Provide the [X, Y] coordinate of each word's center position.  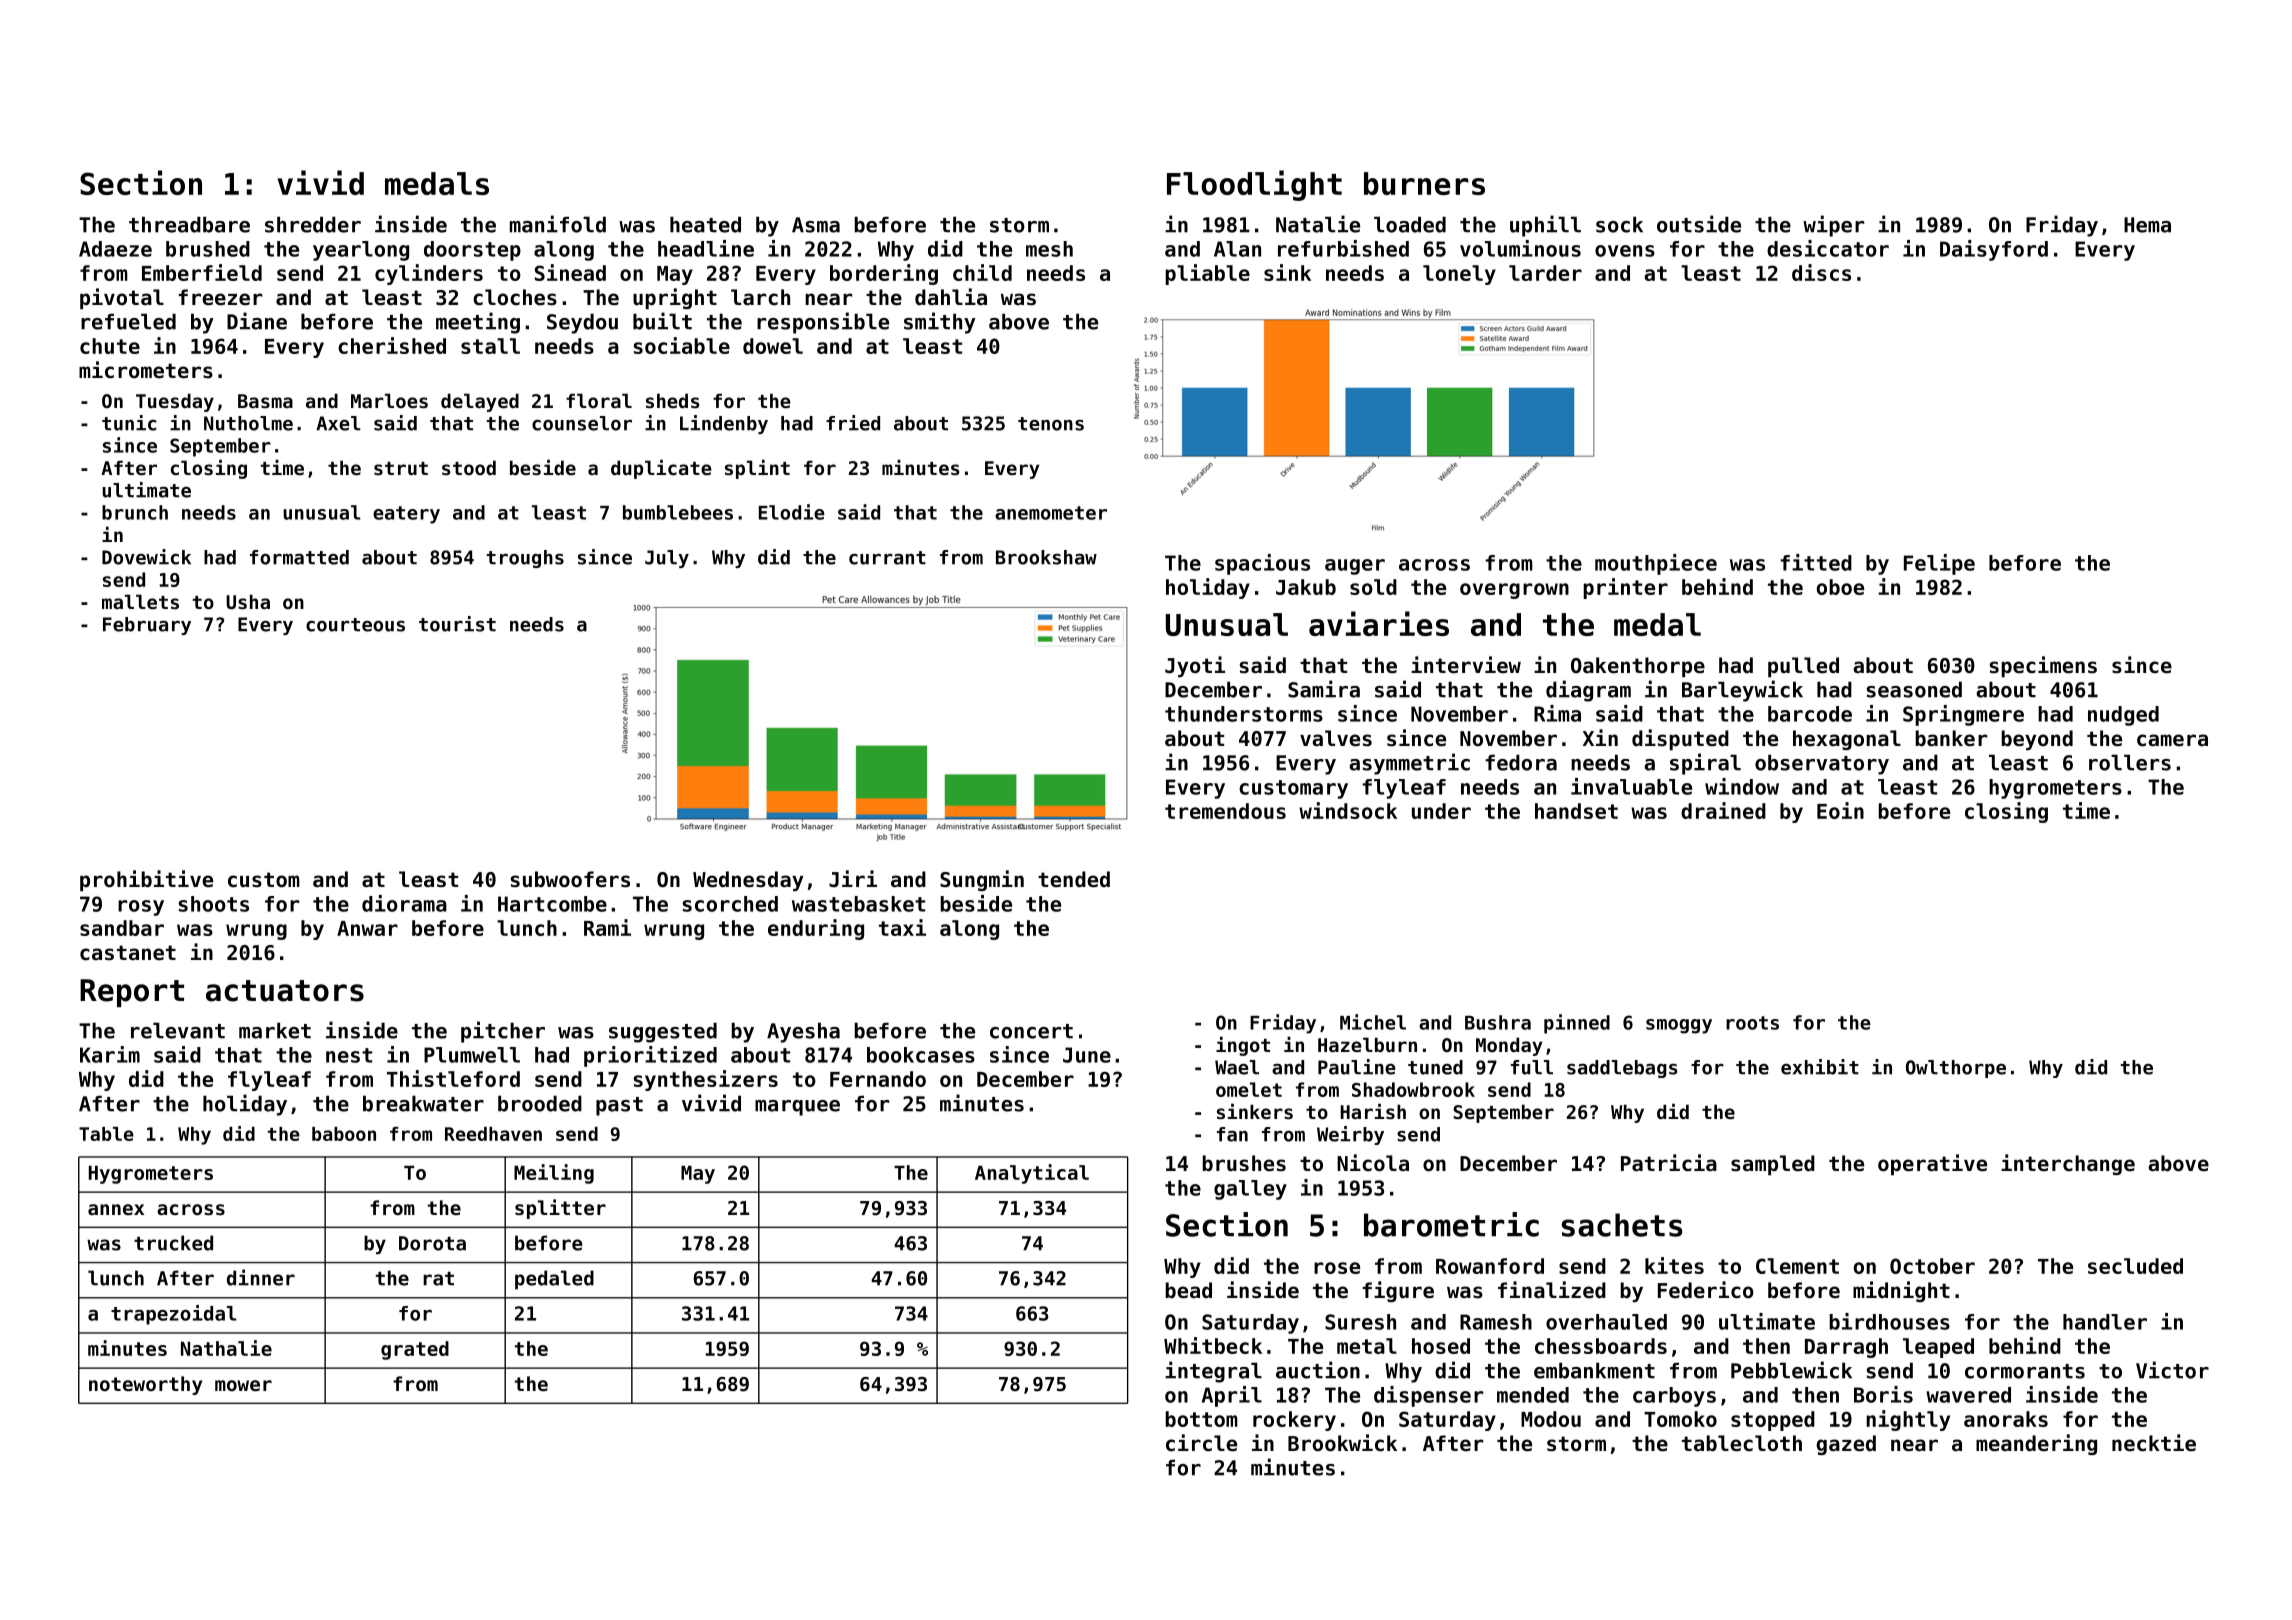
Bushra [1498, 1022]
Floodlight [1254, 185]
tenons [1051, 424]
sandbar [122, 928]
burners [1424, 183]
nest [349, 1055]
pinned [1577, 1024]
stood [469, 467]
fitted [1816, 562]
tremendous [1225, 811]
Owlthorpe [1956, 1069]
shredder [313, 224]
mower [243, 1385]
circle [1201, 1443]
